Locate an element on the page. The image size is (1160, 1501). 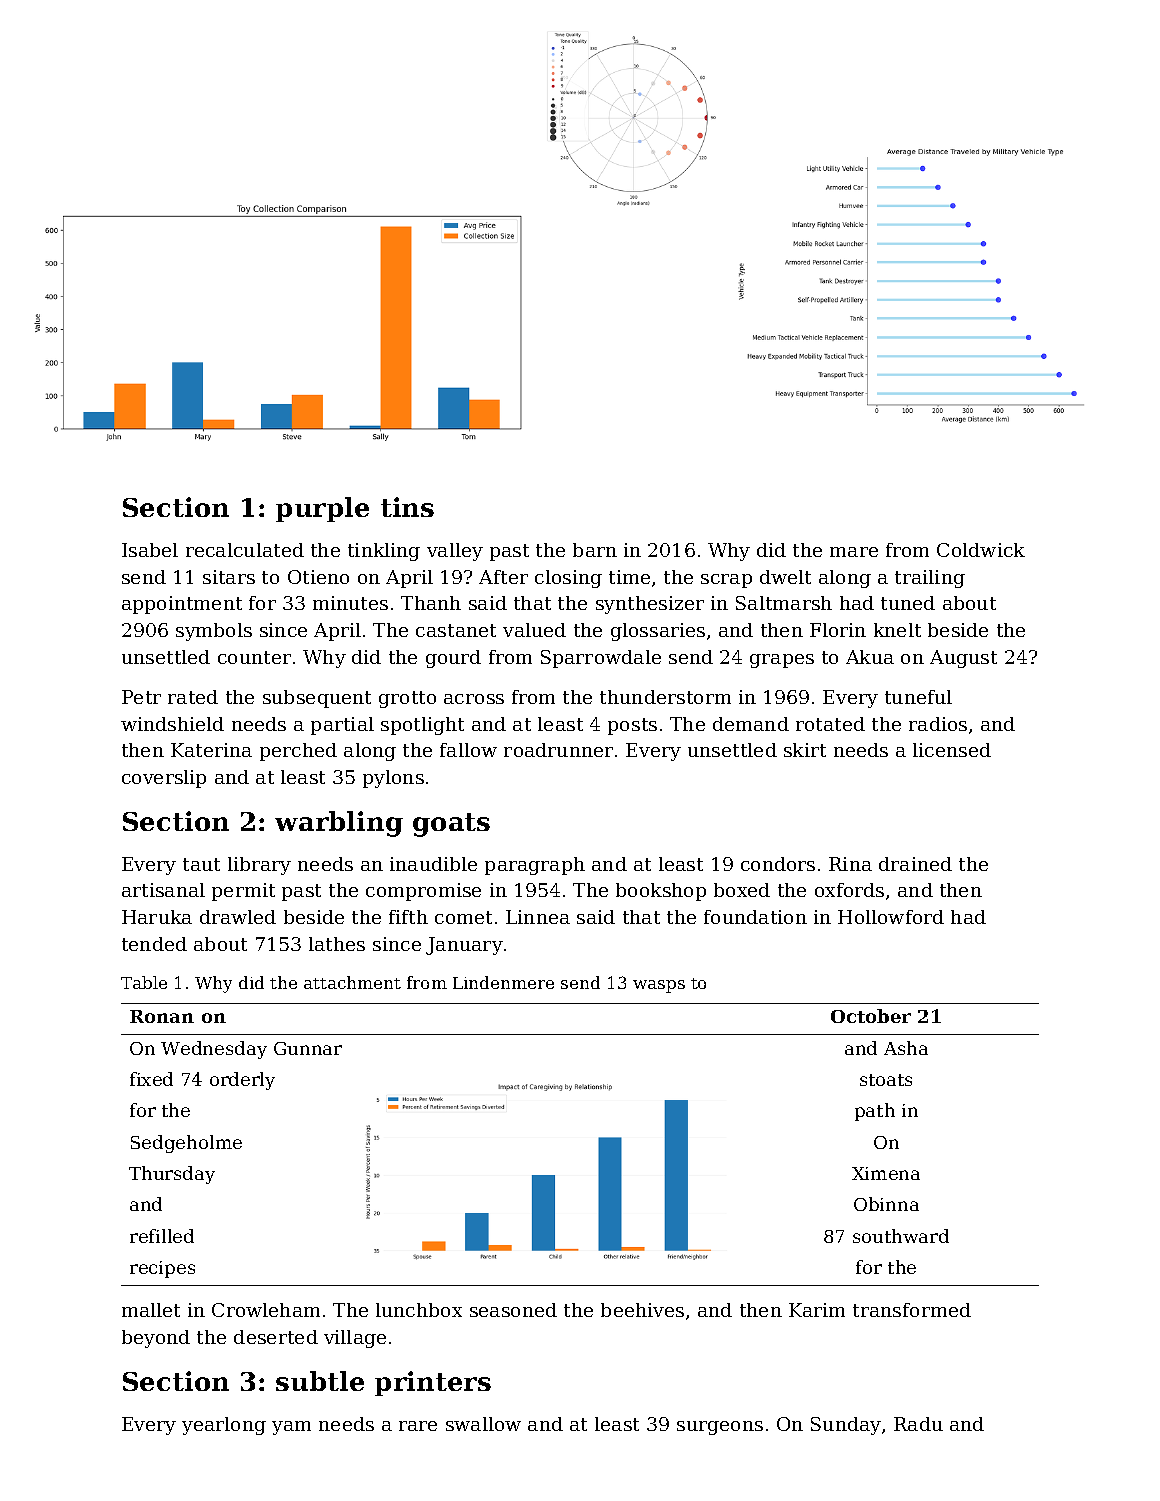
path is located at coordinates (875, 1112).
